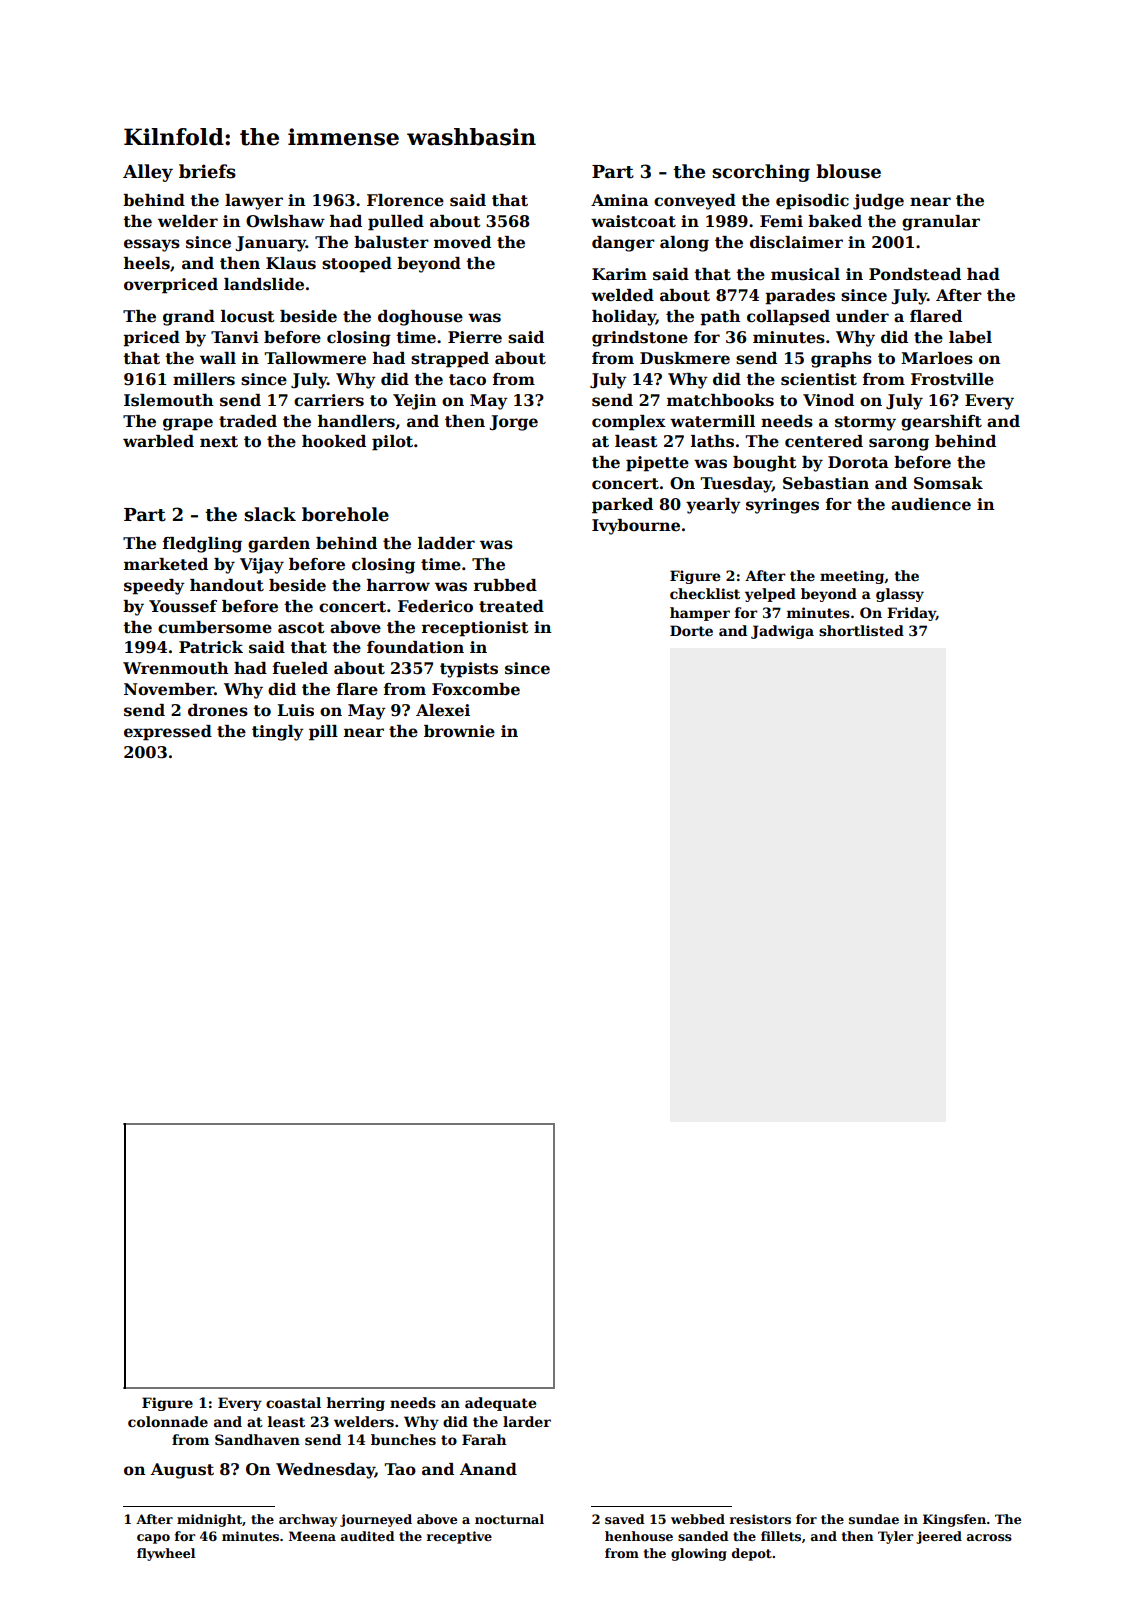 Image resolution: width=1147 pixels, height=1623 pixels. I want to click on coastal, so click(293, 1402).
